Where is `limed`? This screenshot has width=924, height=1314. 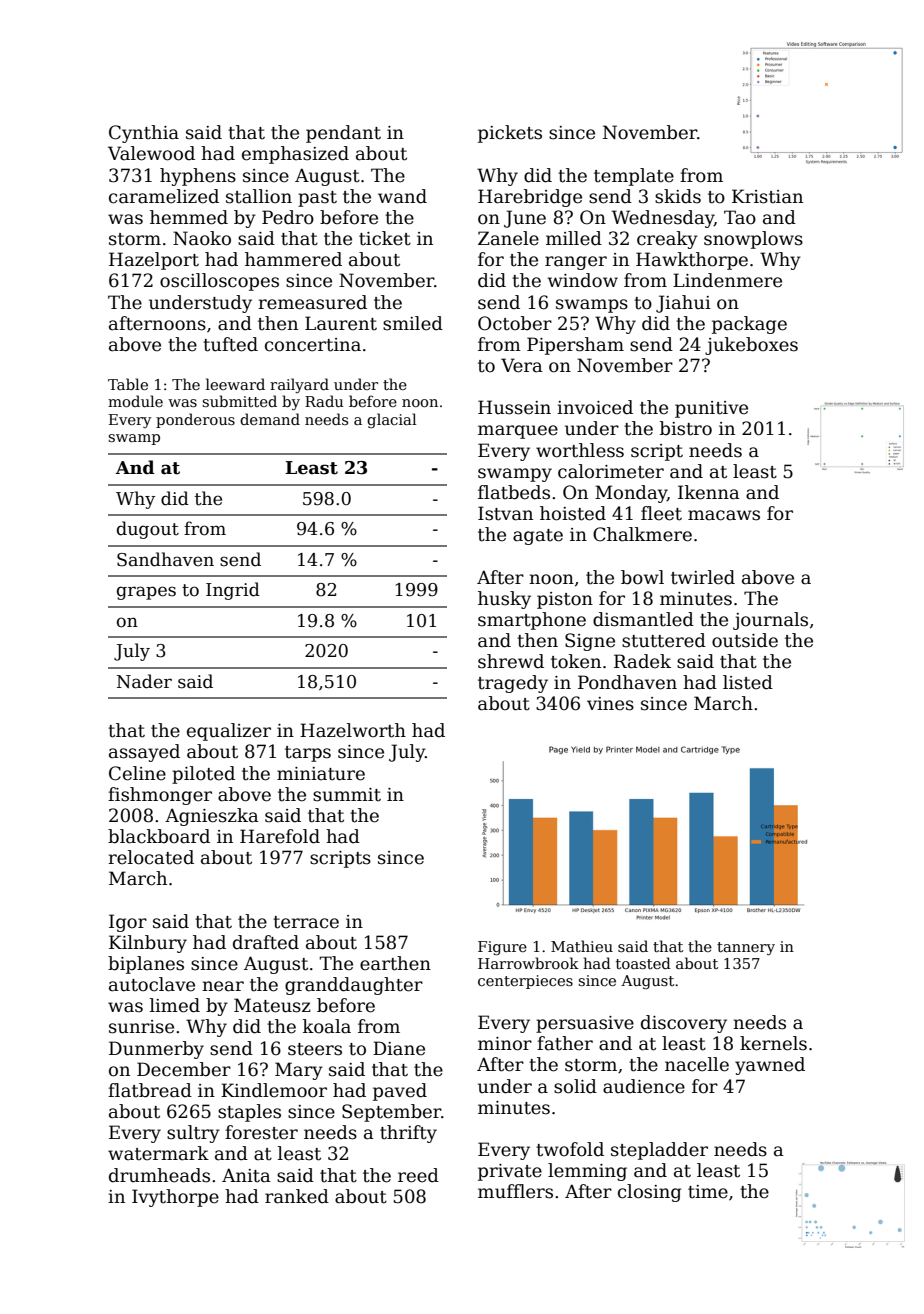
limed is located at coordinates (175, 1005).
